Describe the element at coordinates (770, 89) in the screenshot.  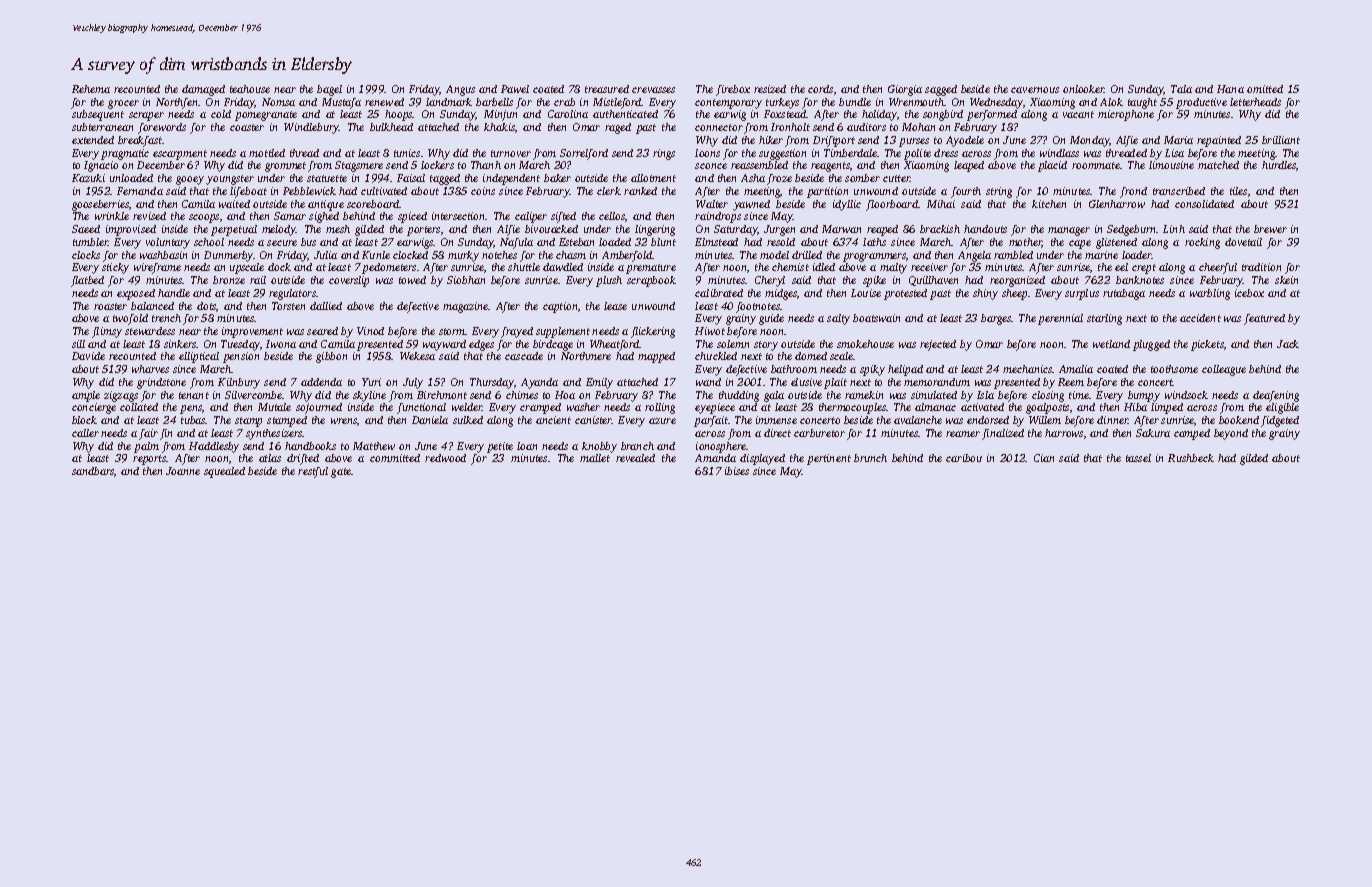
I see `resized` at that location.
